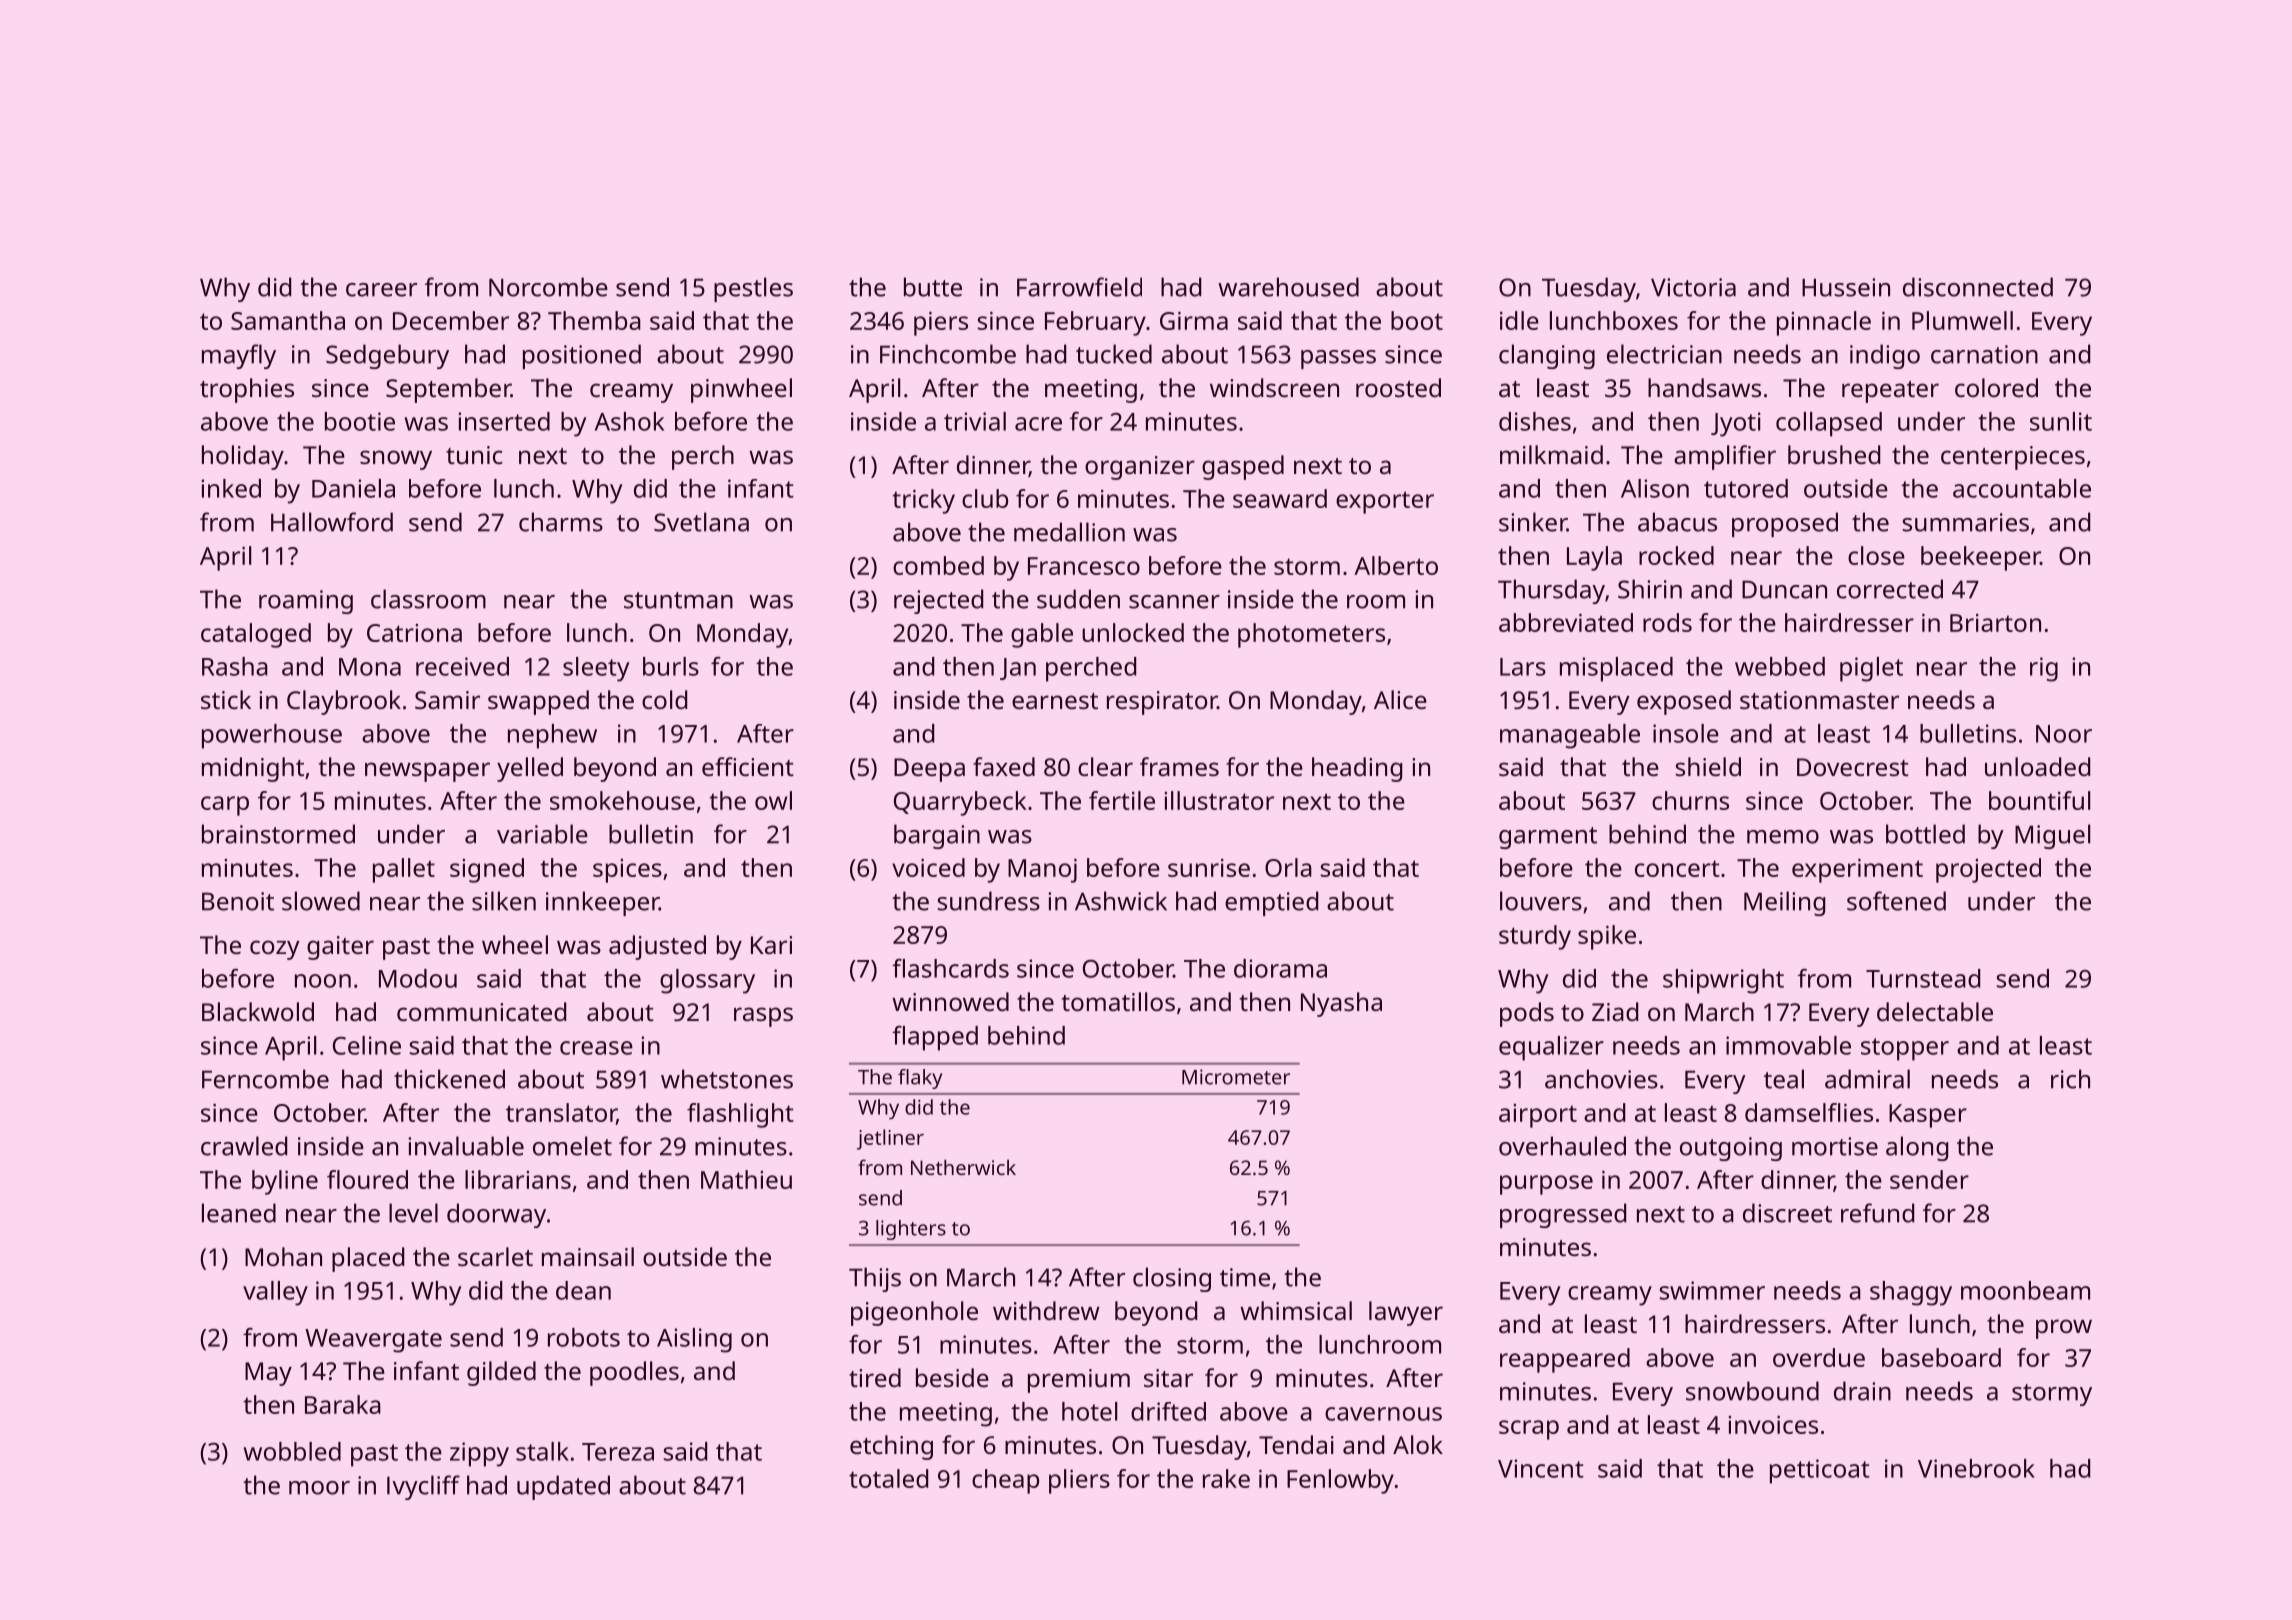  I want to click on innkeeper, so click(602, 903).
